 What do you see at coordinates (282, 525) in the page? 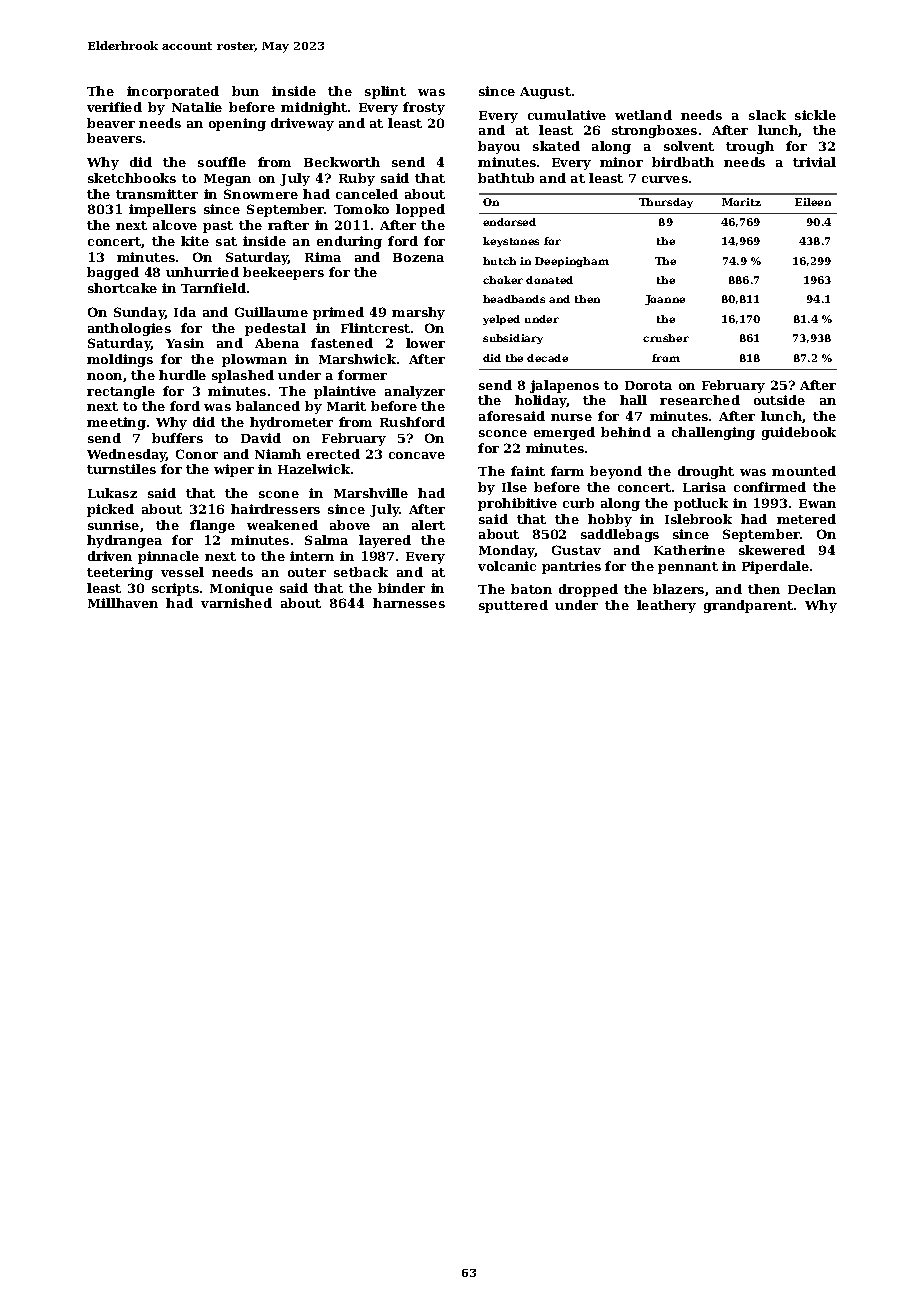
I see `weakened` at bounding box center [282, 525].
